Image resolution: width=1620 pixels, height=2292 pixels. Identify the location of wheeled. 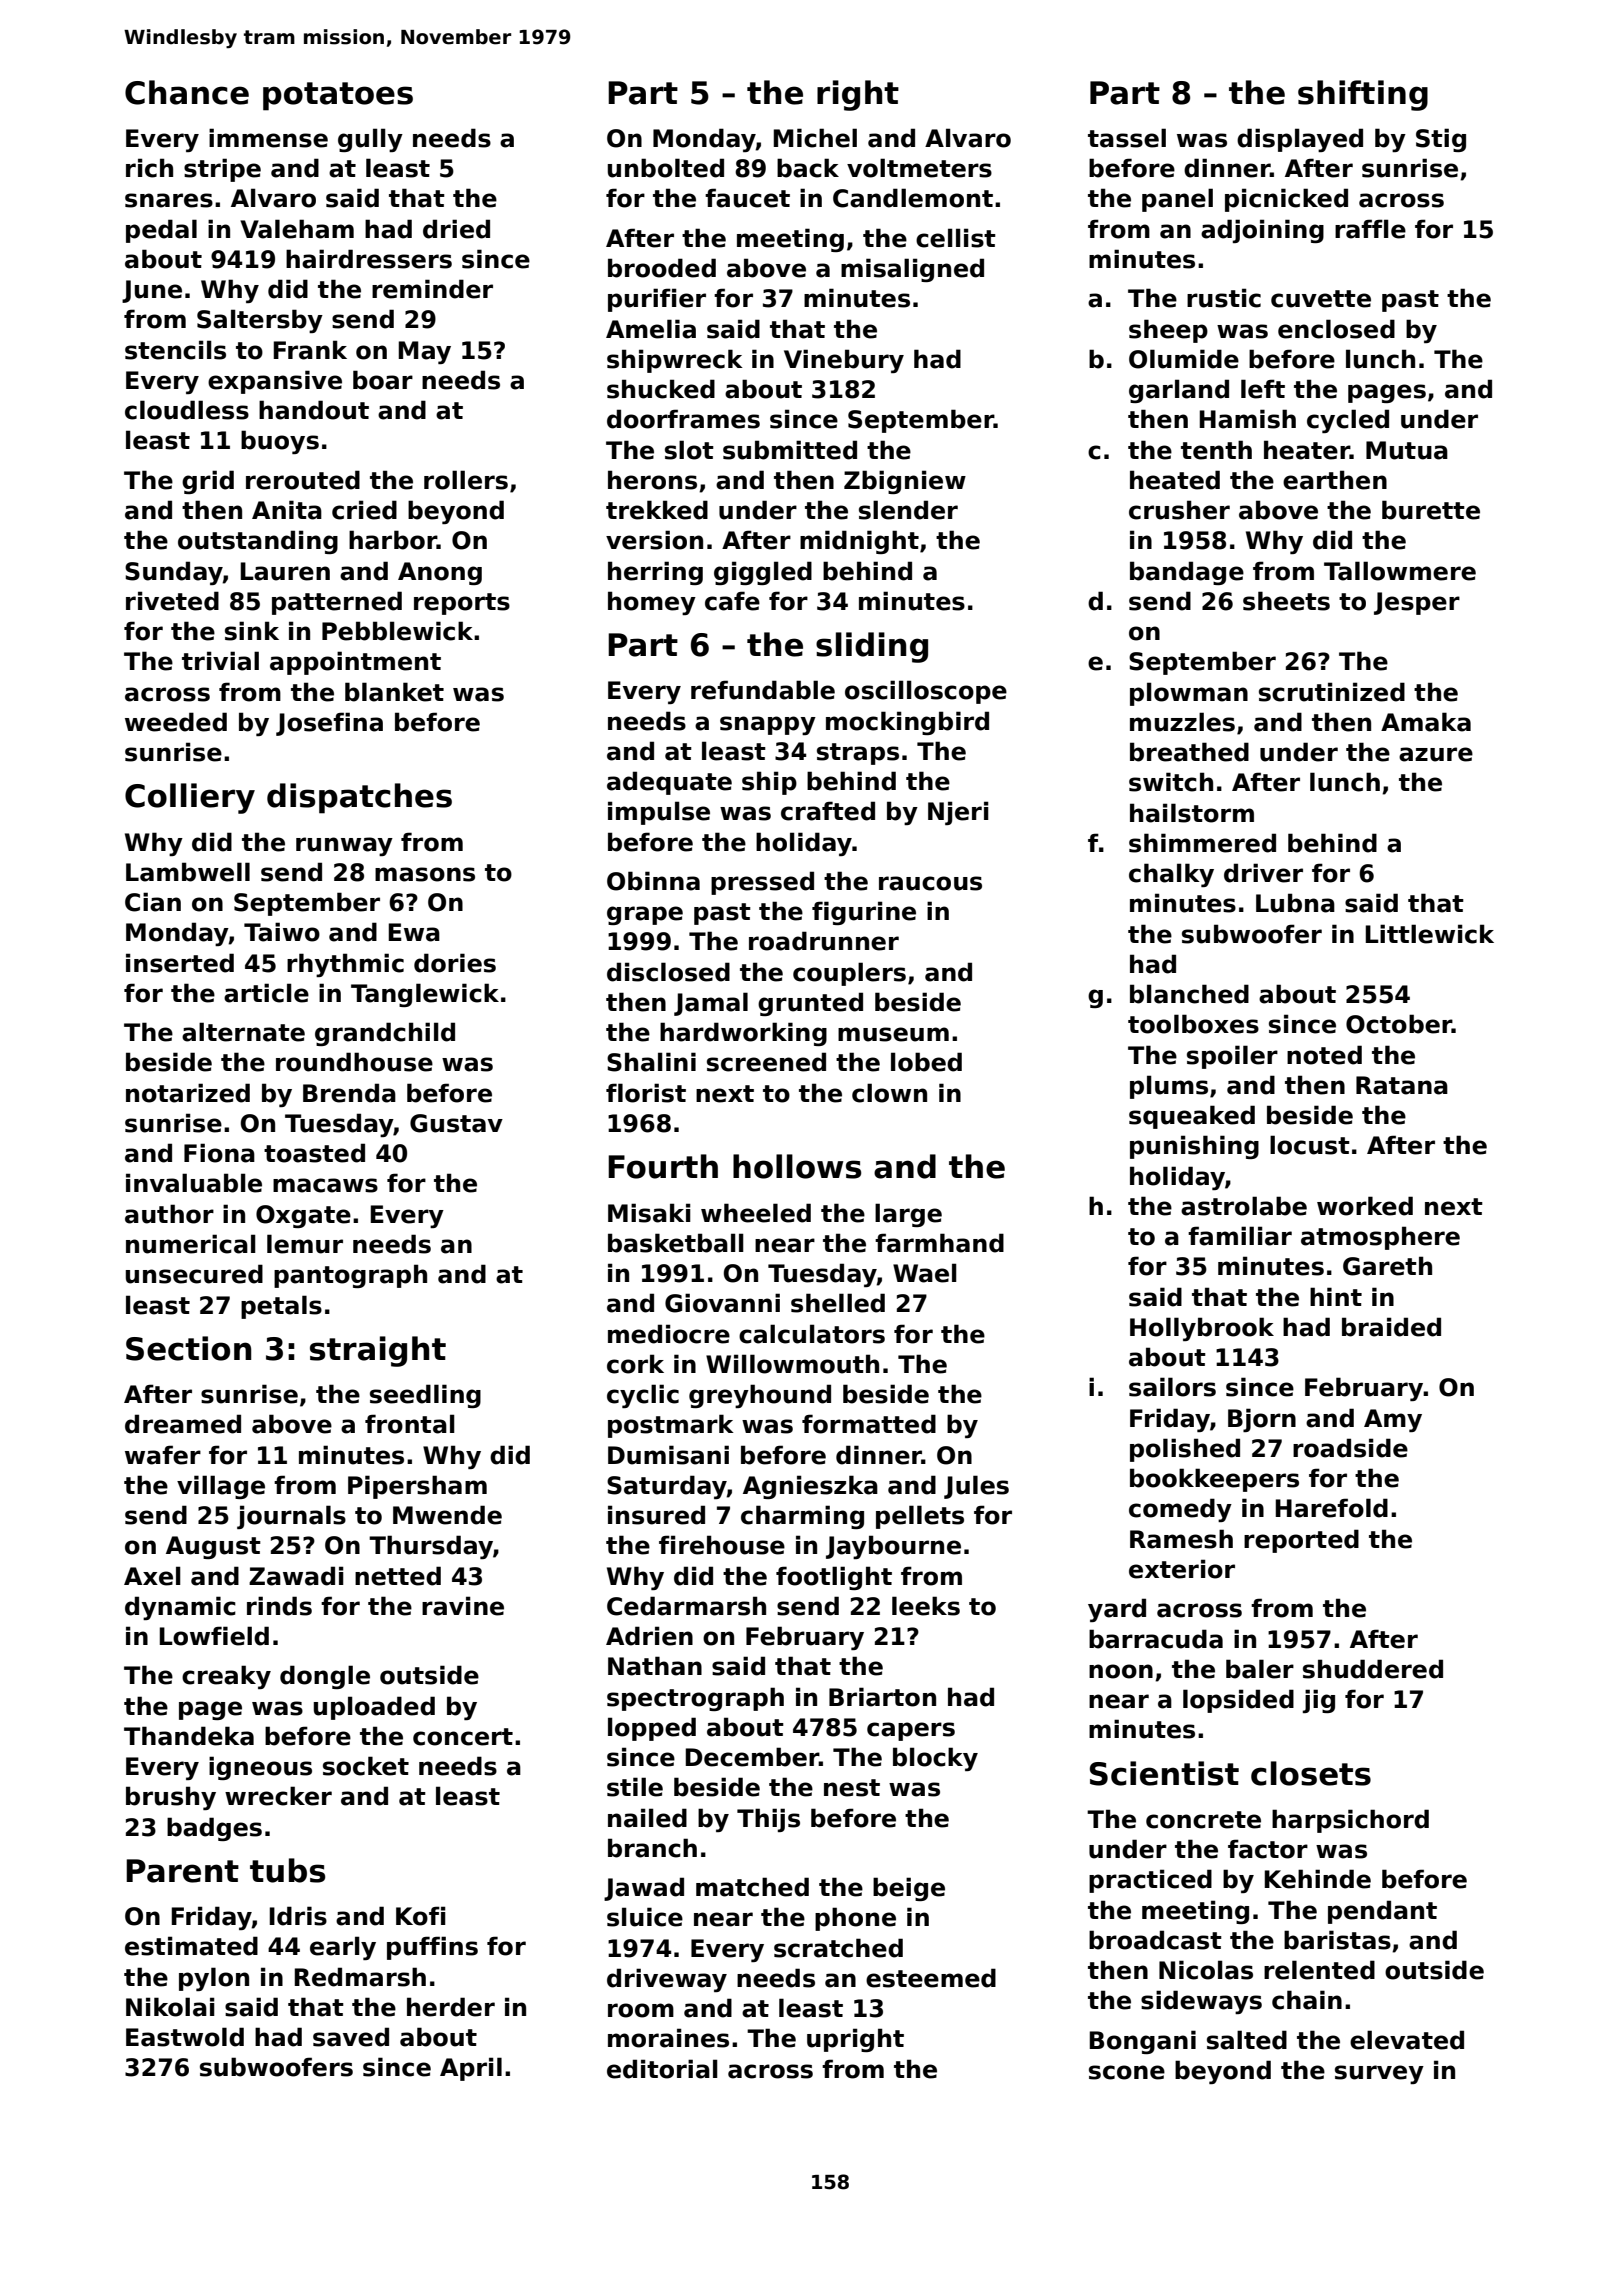
(756, 1213).
